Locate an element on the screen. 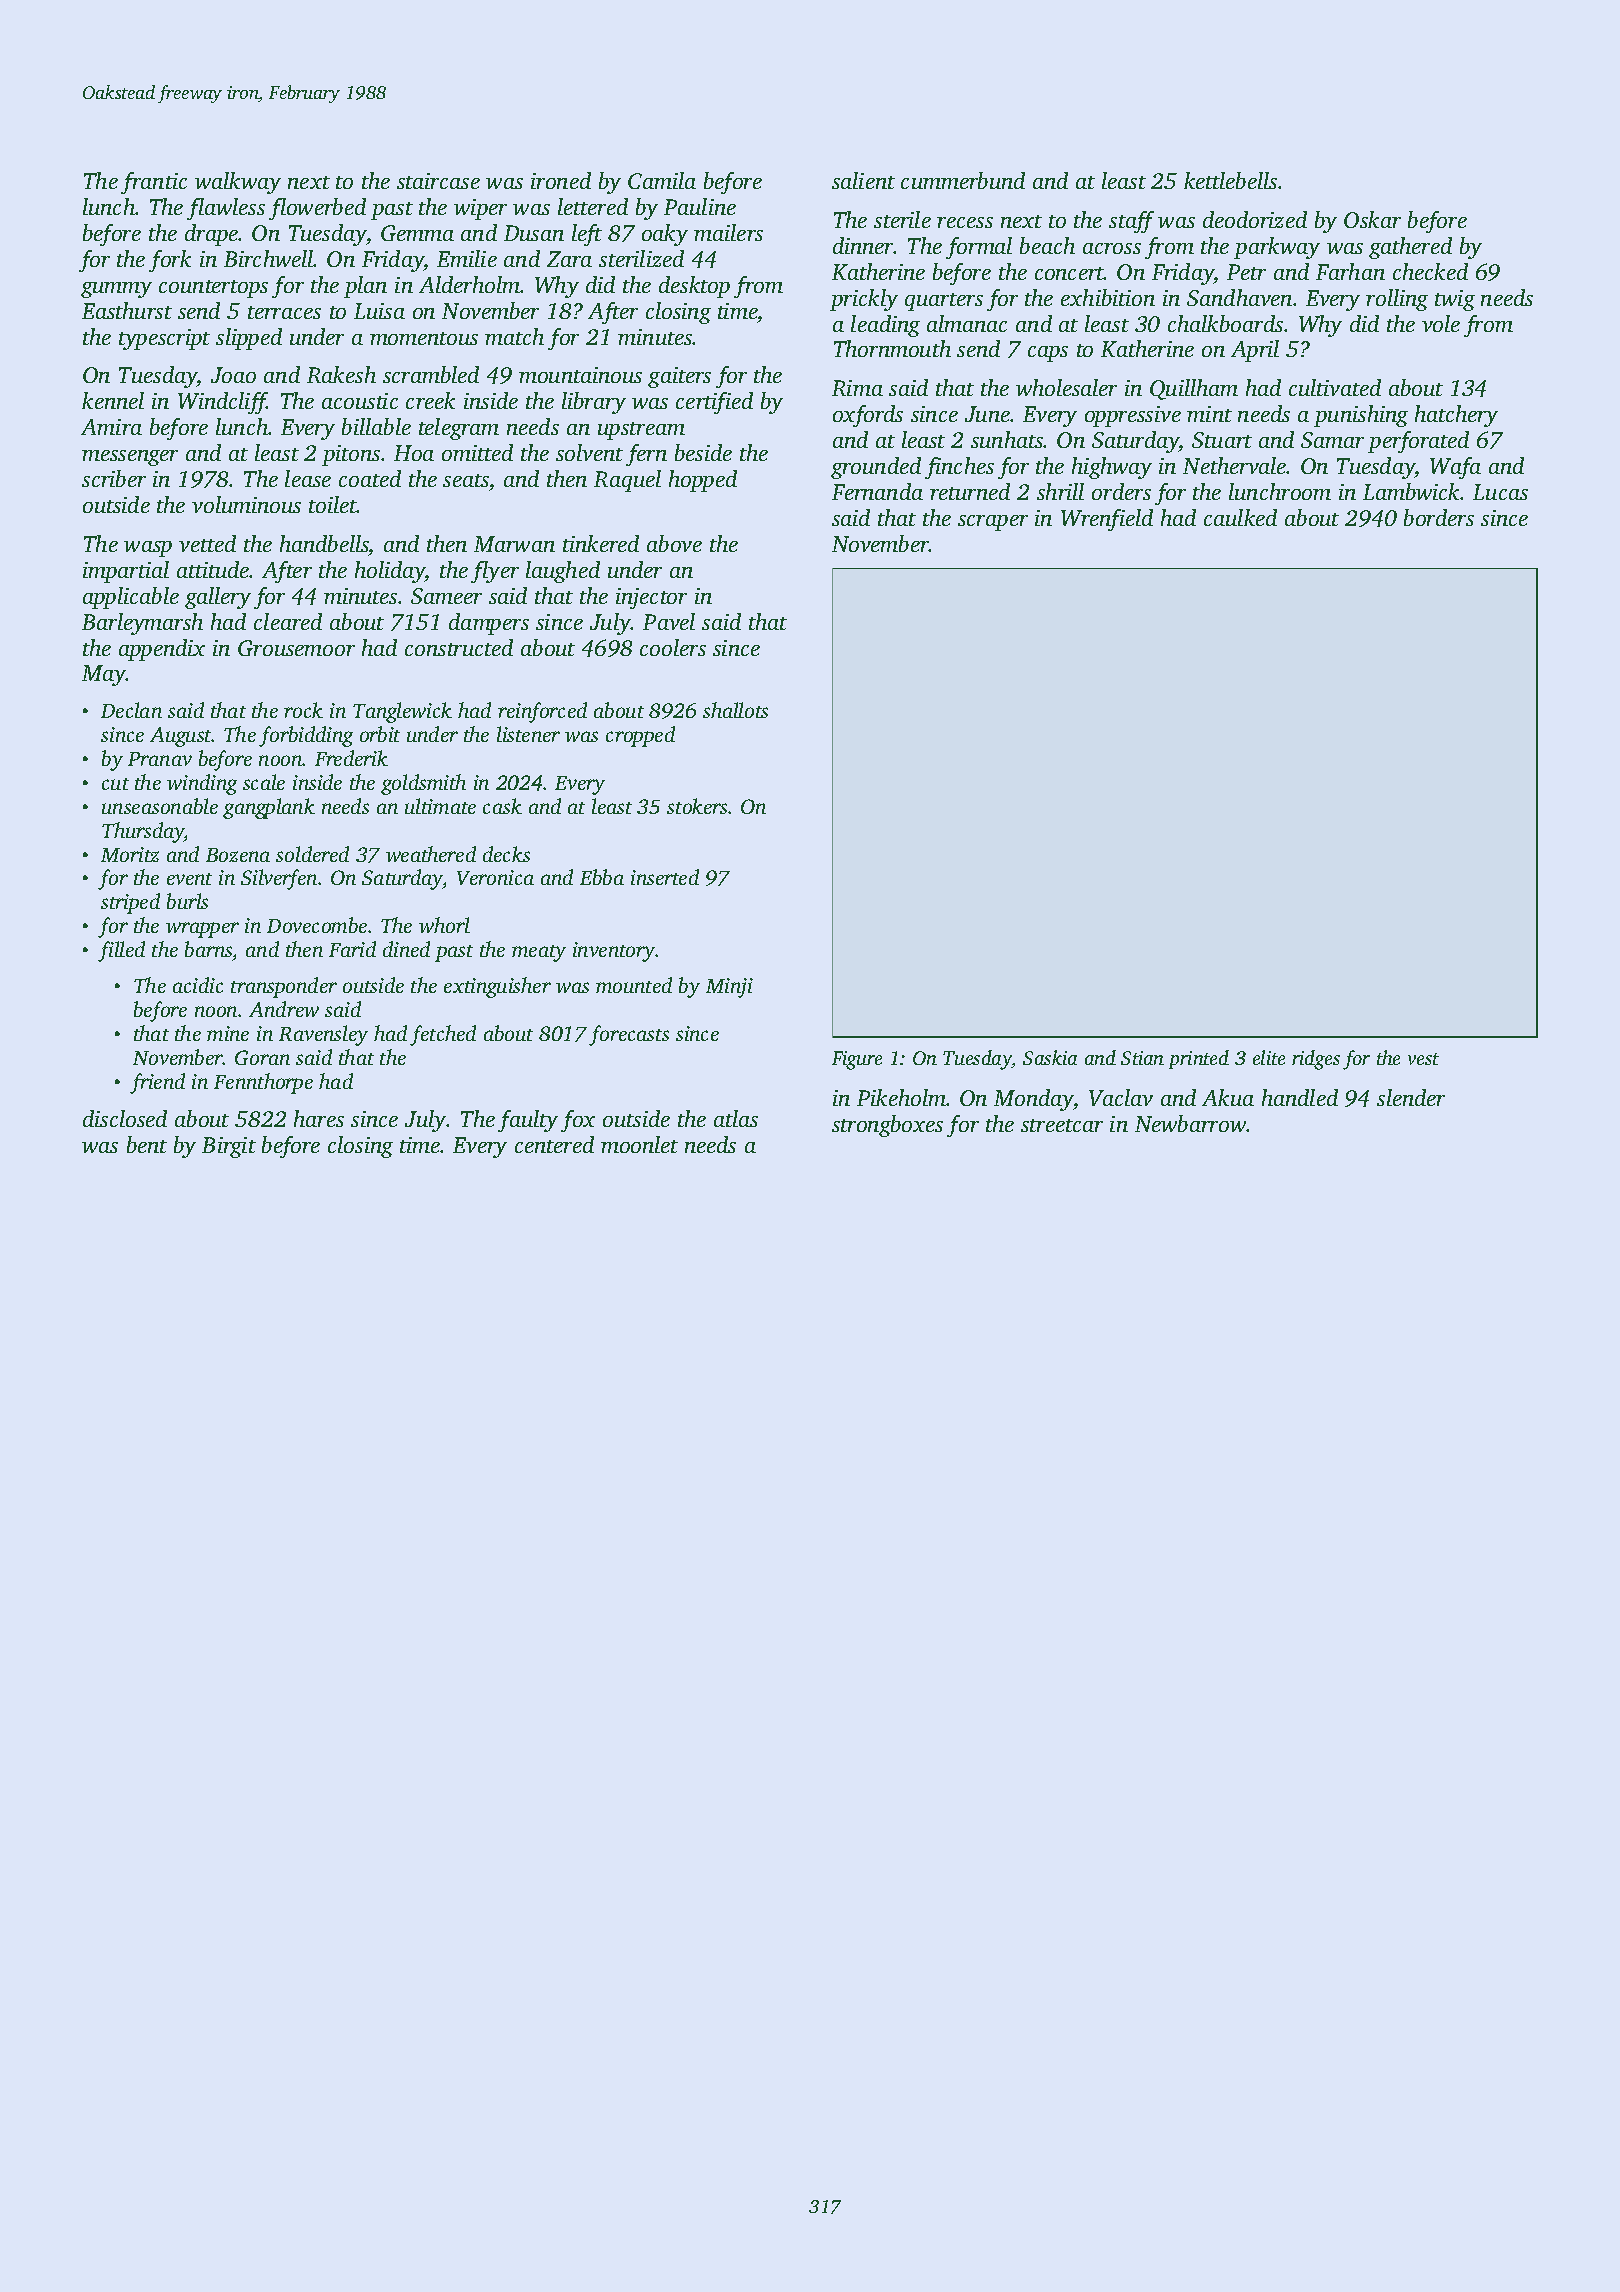  vole is located at coordinates (1441, 323).
